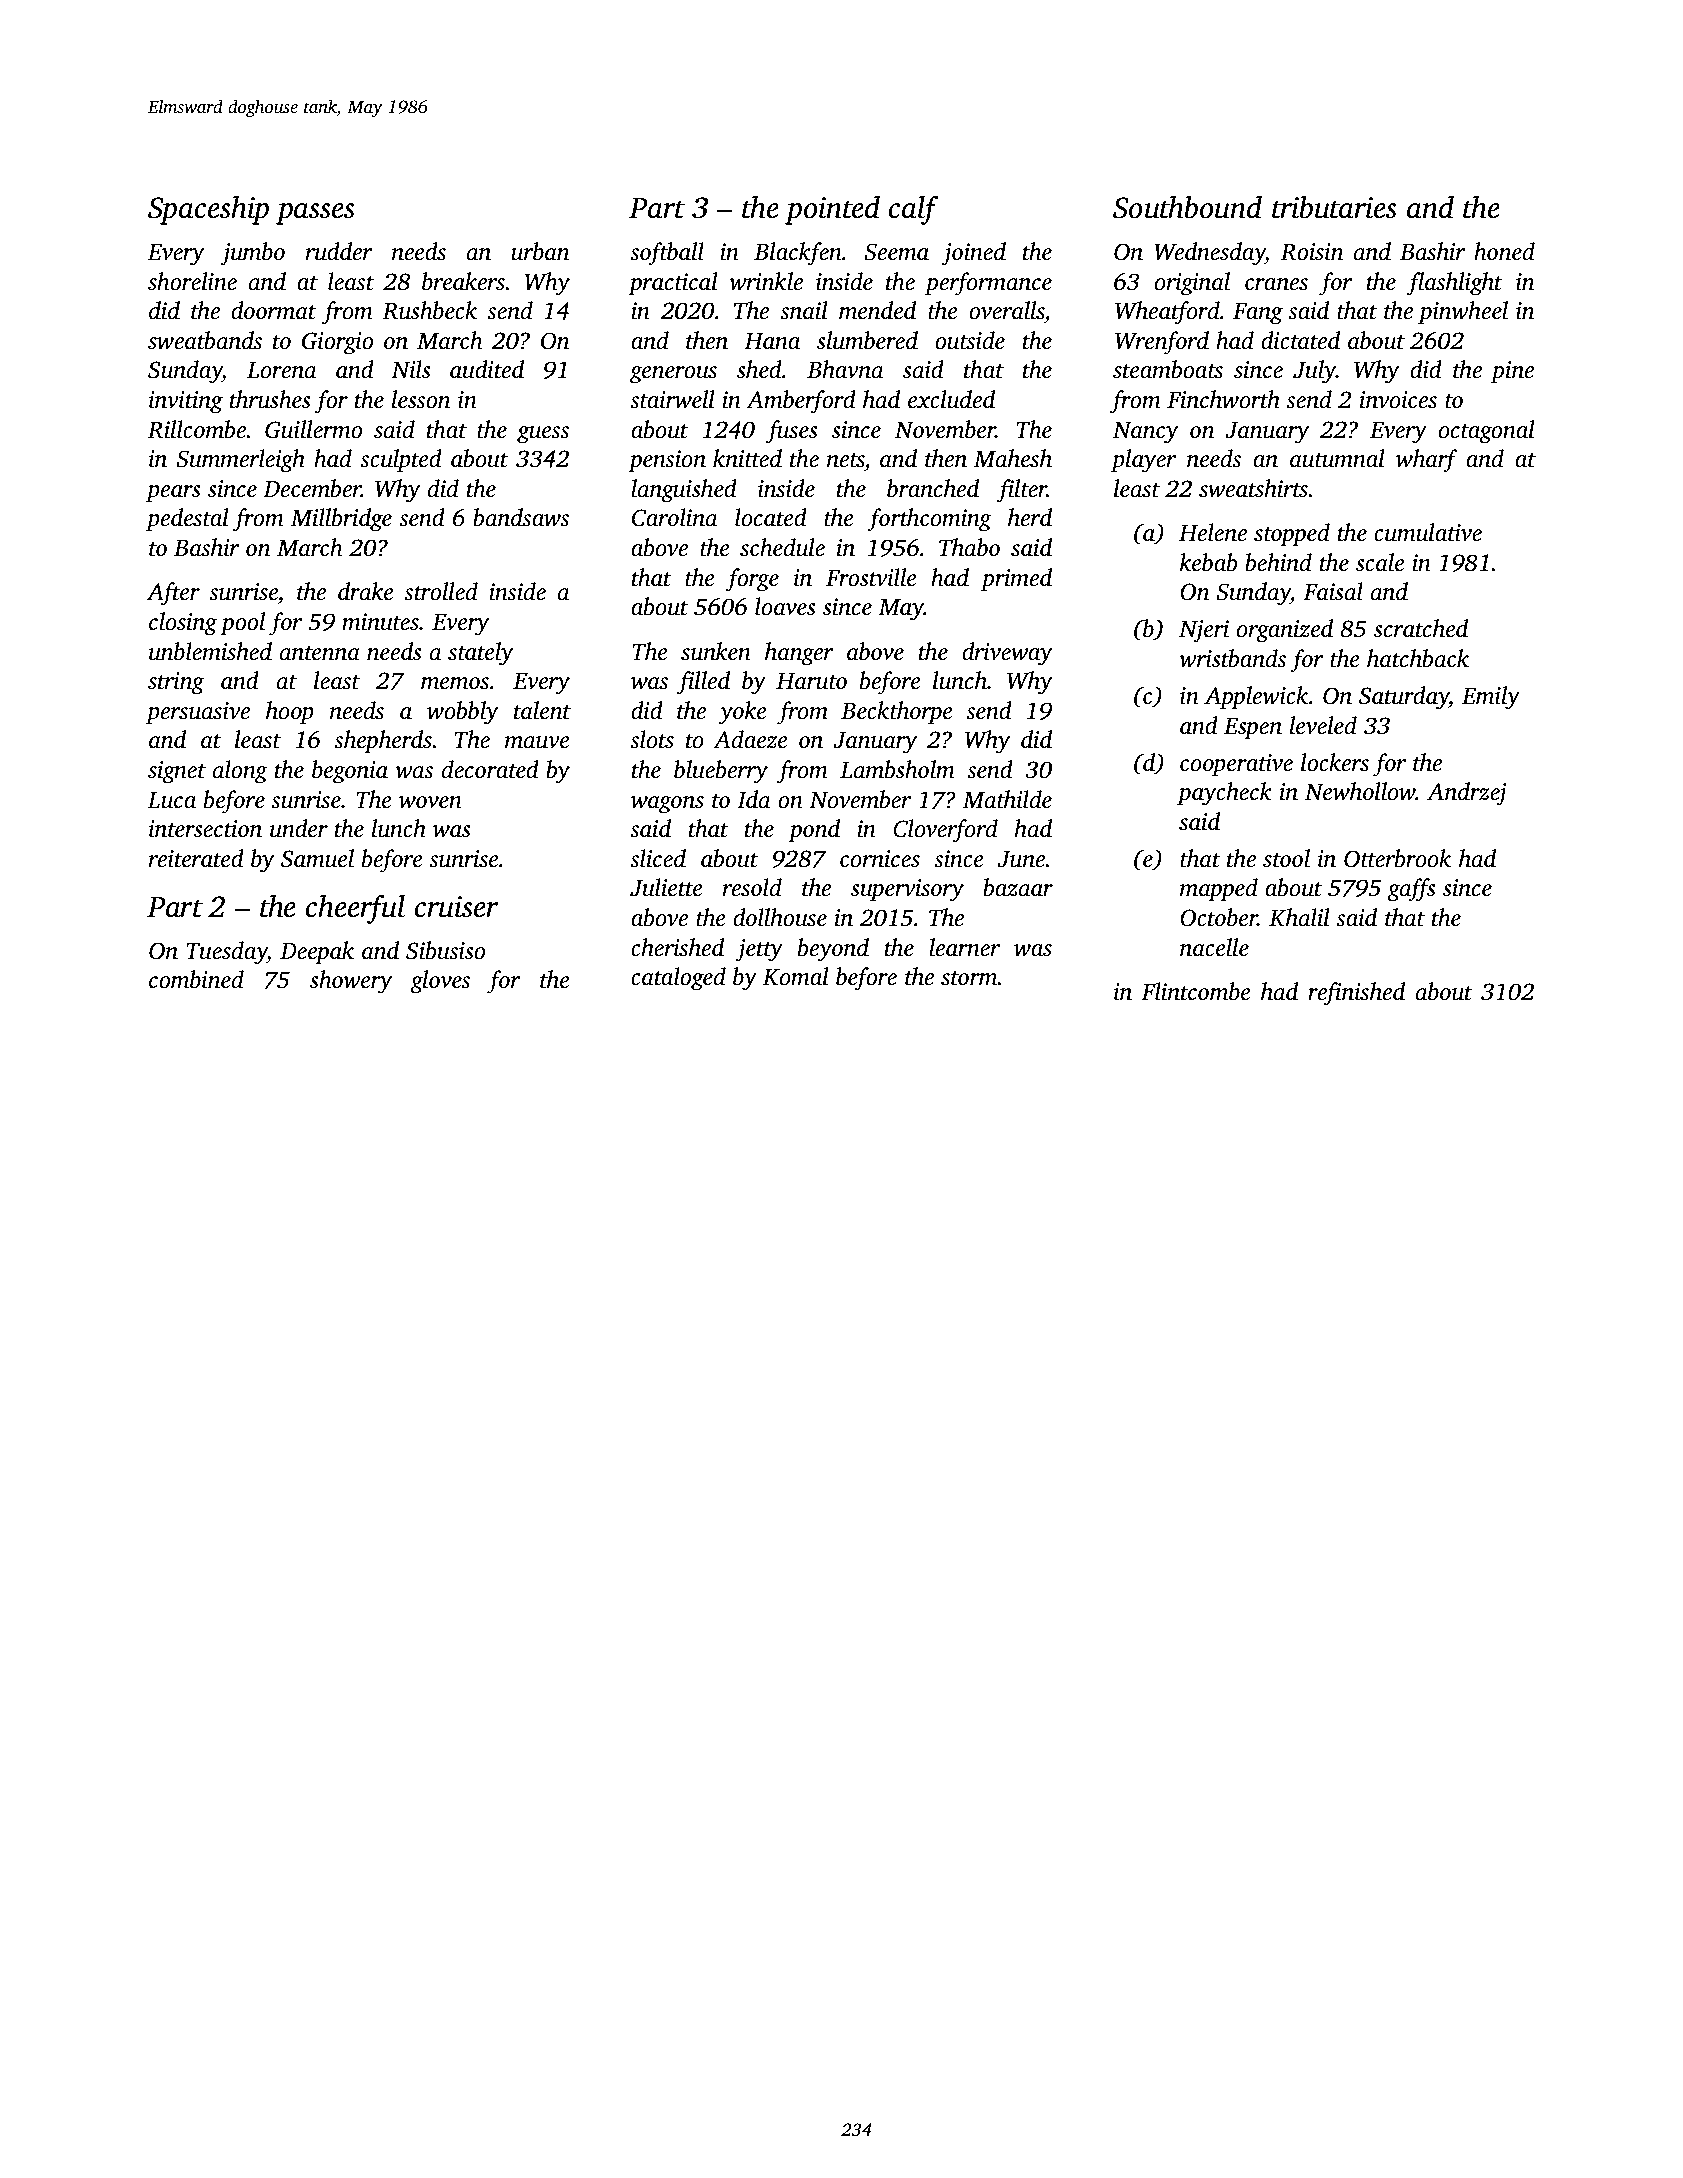 This image has width=1683, height=2178. What do you see at coordinates (187, 520) in the image?
I see `pedestal` at bounding box center [187, 520].
